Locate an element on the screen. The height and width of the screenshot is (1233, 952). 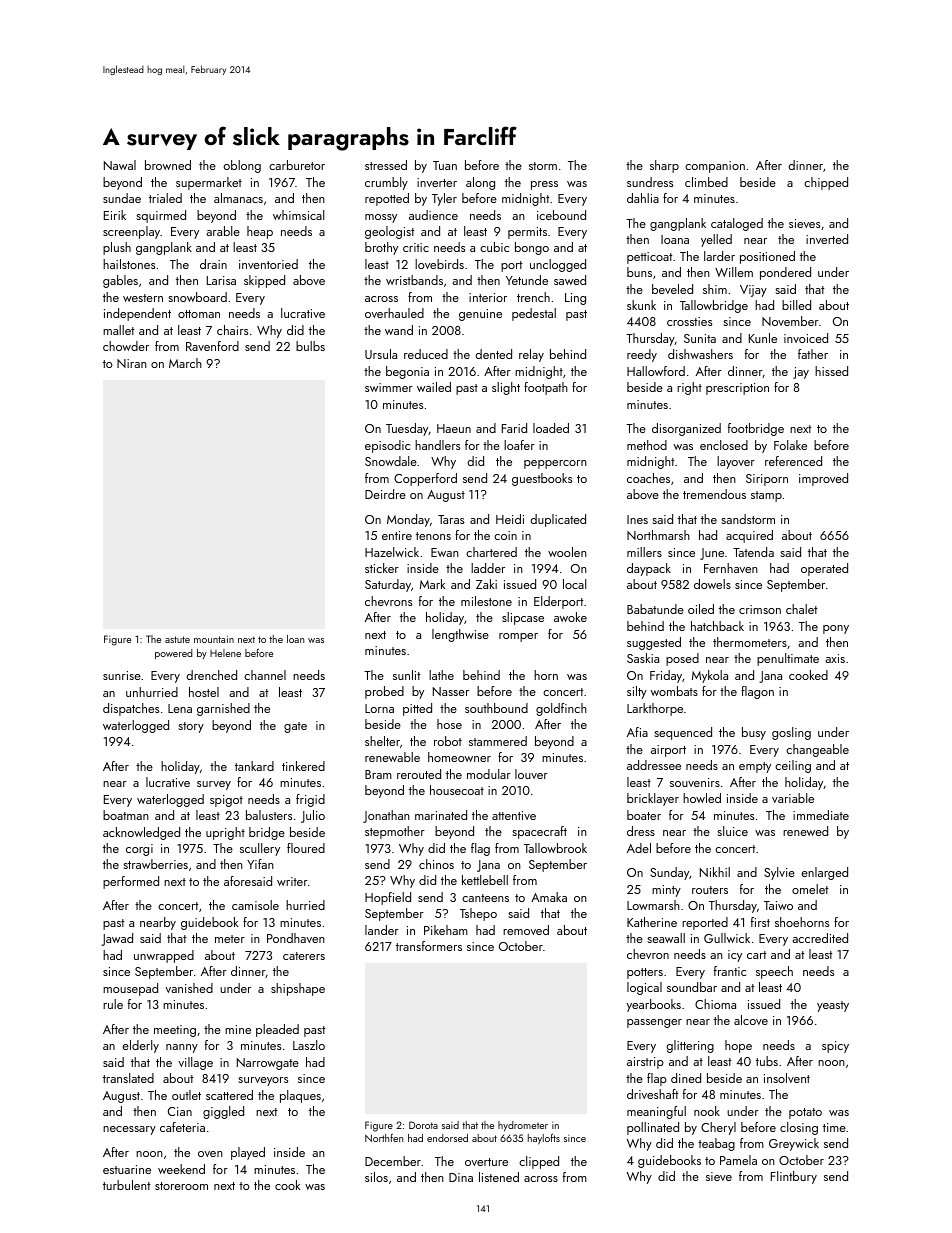
lander is located at coordinates (382, 930).
